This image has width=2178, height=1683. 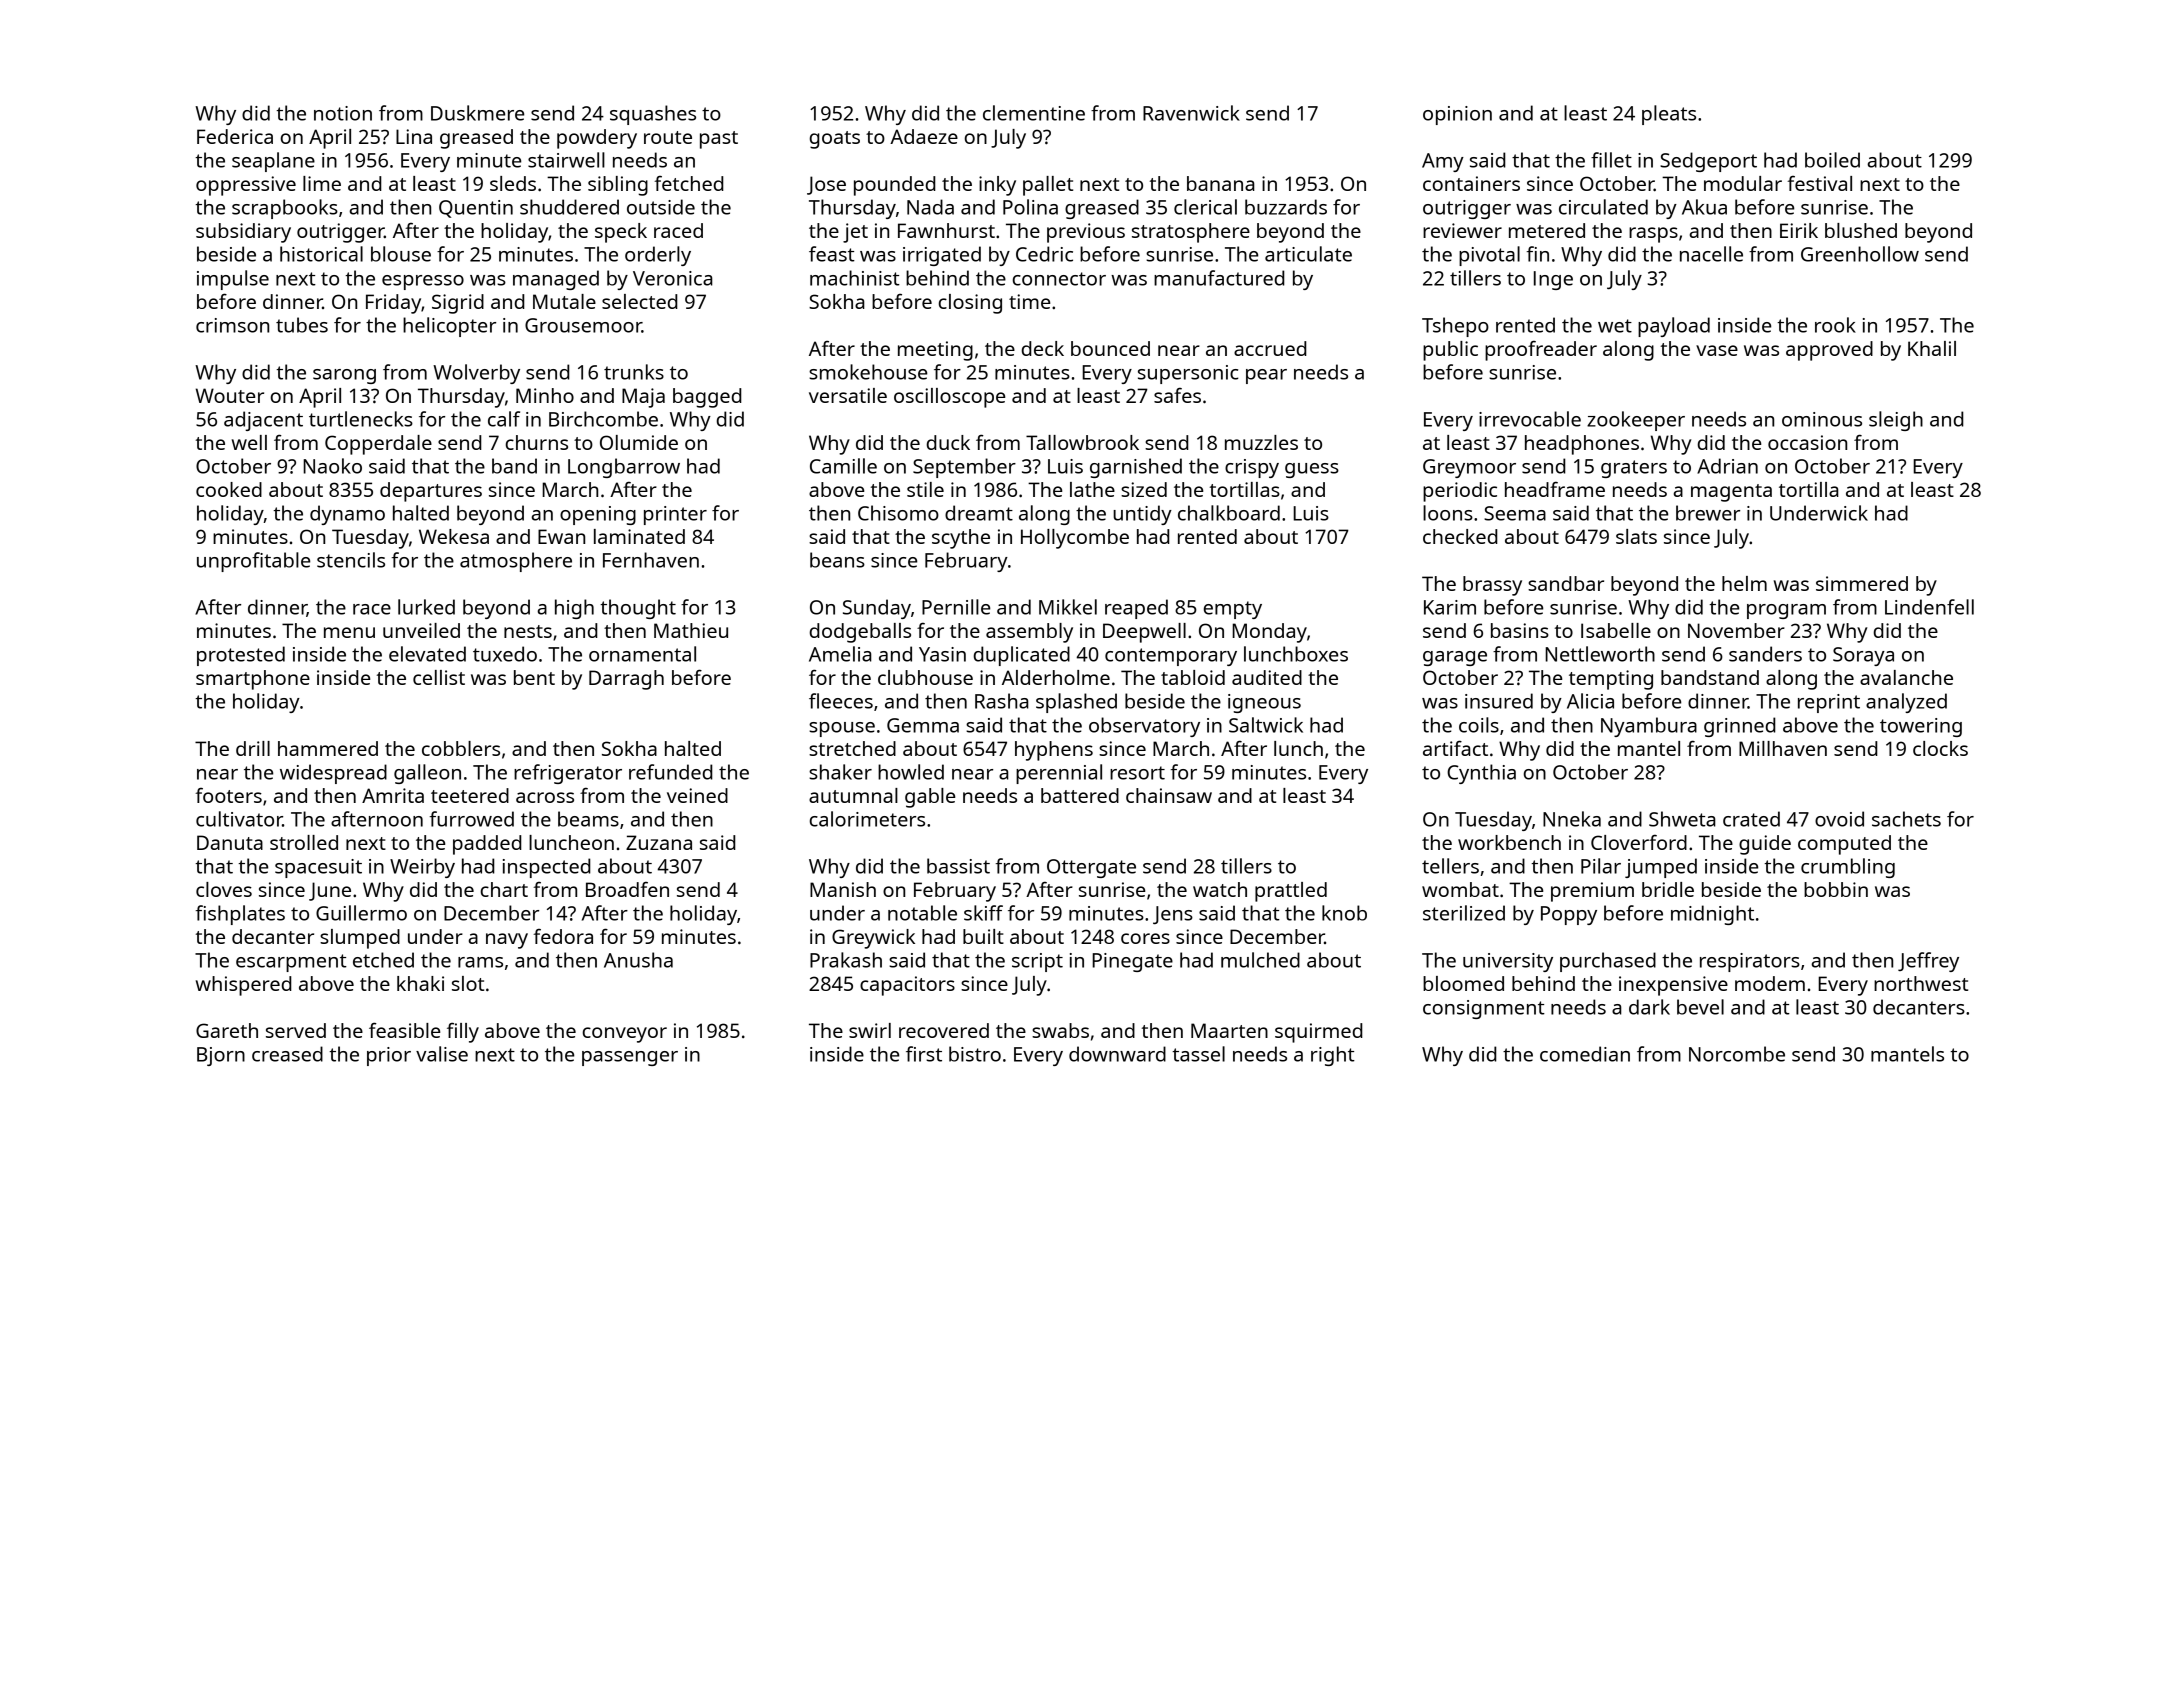 What do you see at coordinates (347, 515) in the image?
I see `dynamo` at bounding box center [347, 515].
